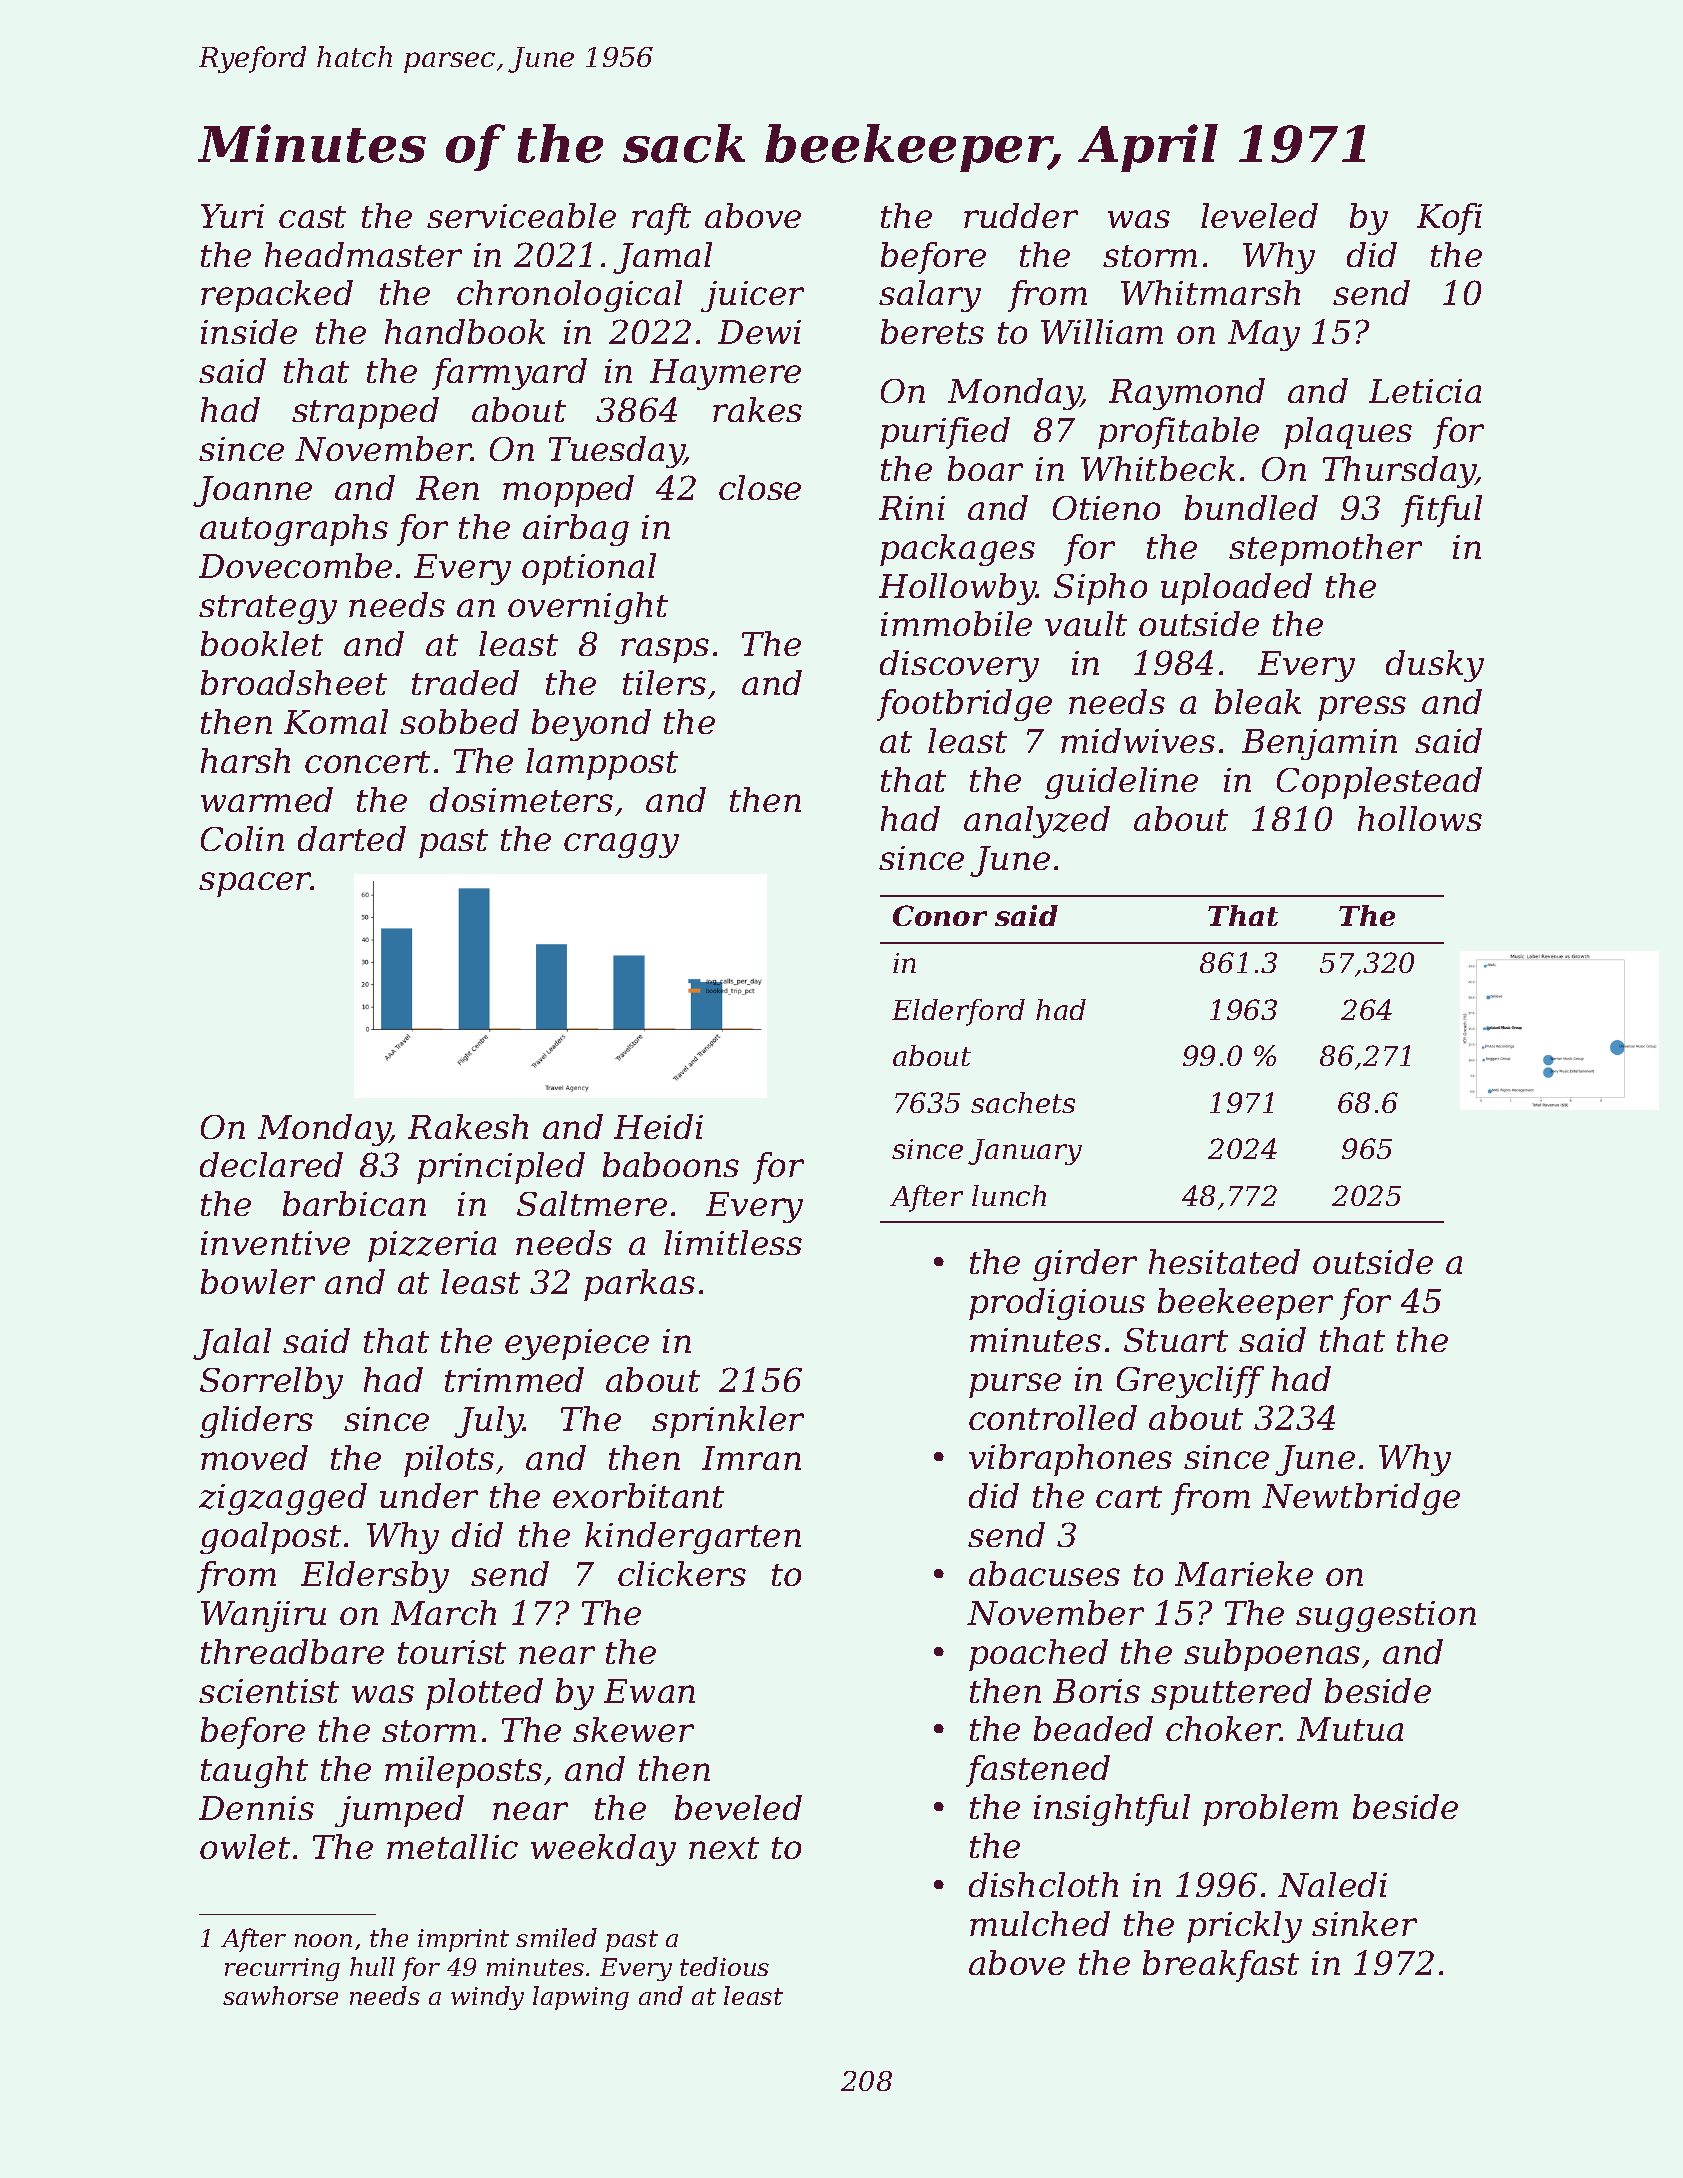  Describe the element at coordinates (292, 1651) in the screenshot. I see `threadbare` at that location.
